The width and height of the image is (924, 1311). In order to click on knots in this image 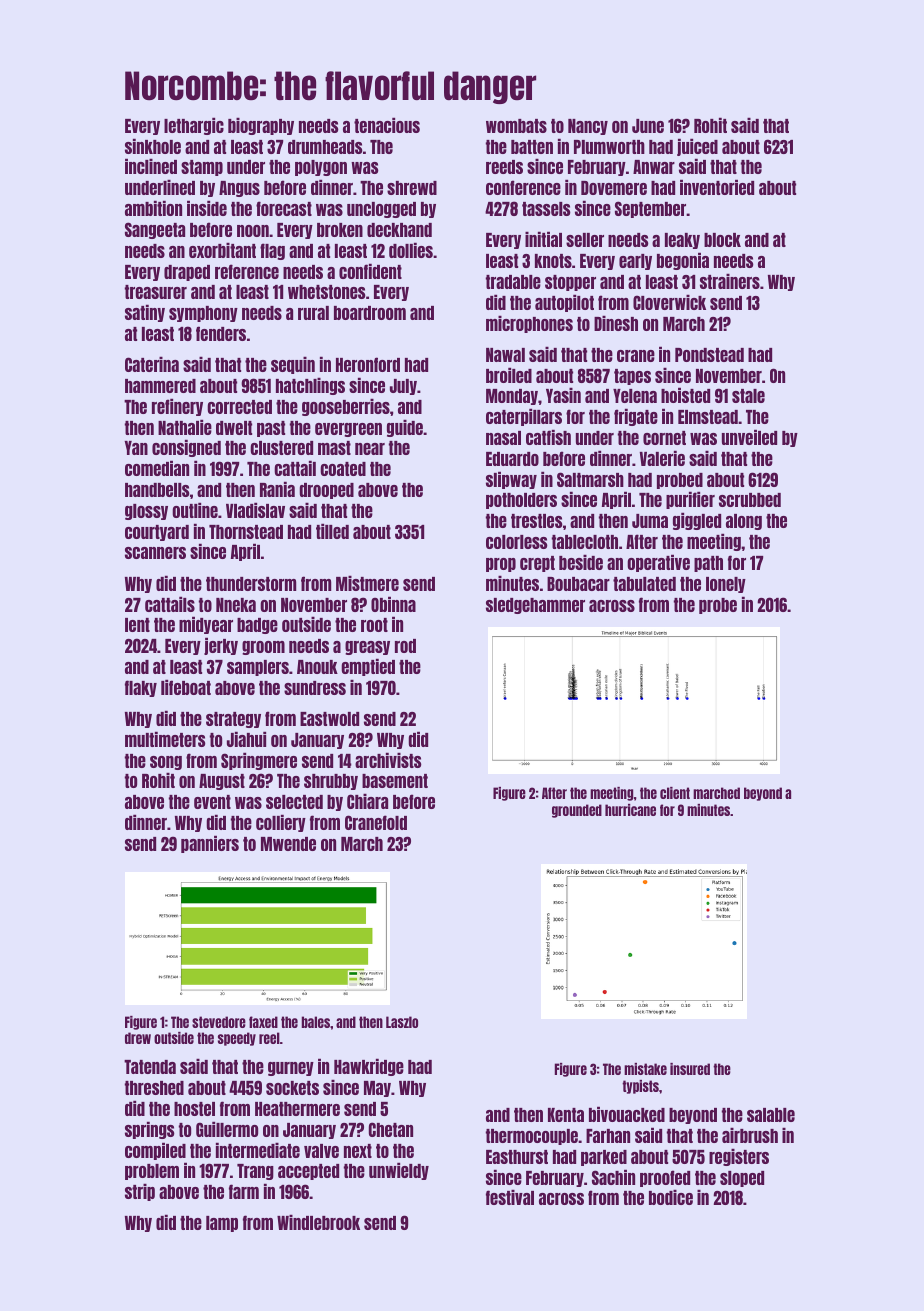, I will do `click(553, 261)`.
